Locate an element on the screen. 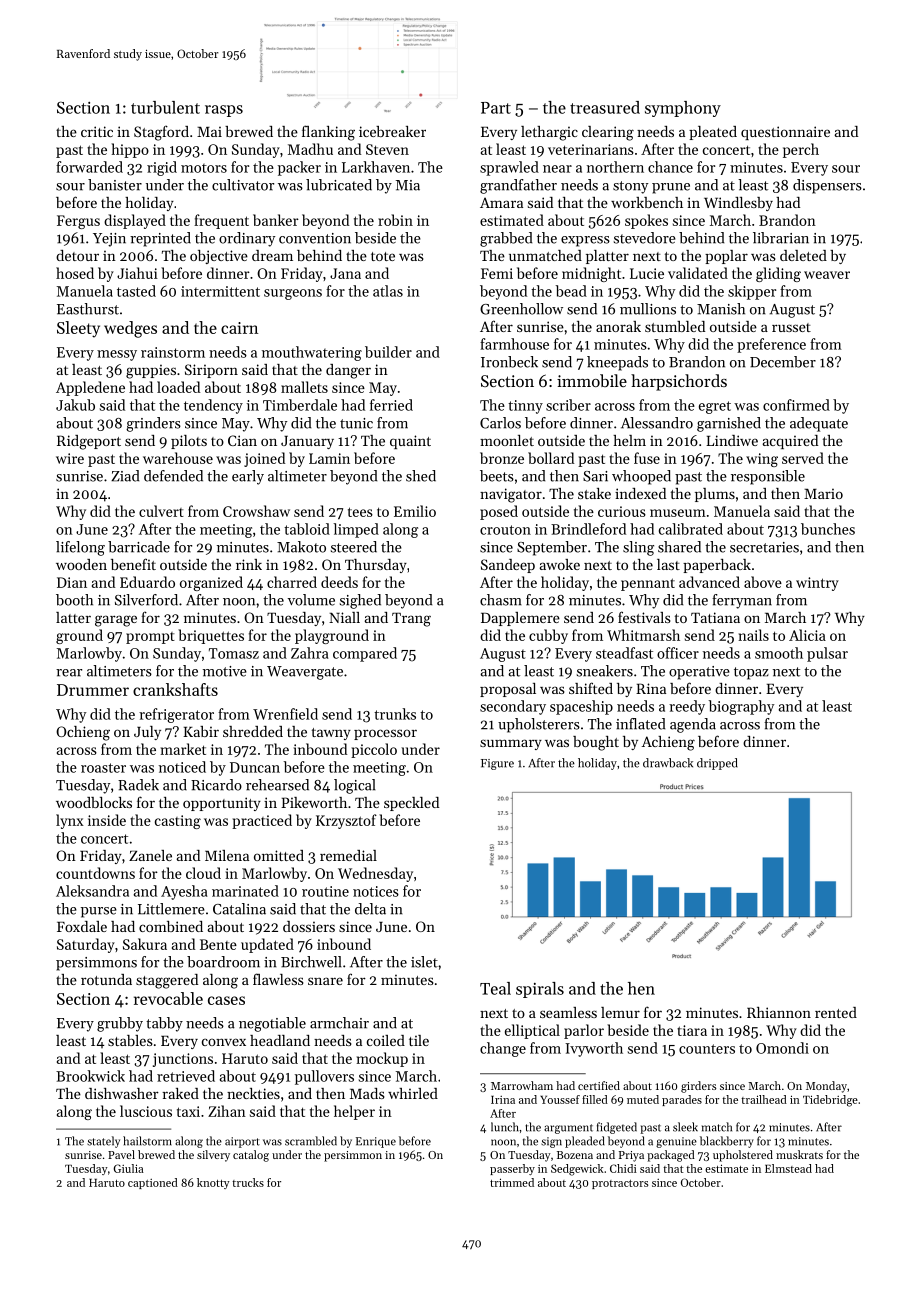  Part is located at coordinates (496, 108).
